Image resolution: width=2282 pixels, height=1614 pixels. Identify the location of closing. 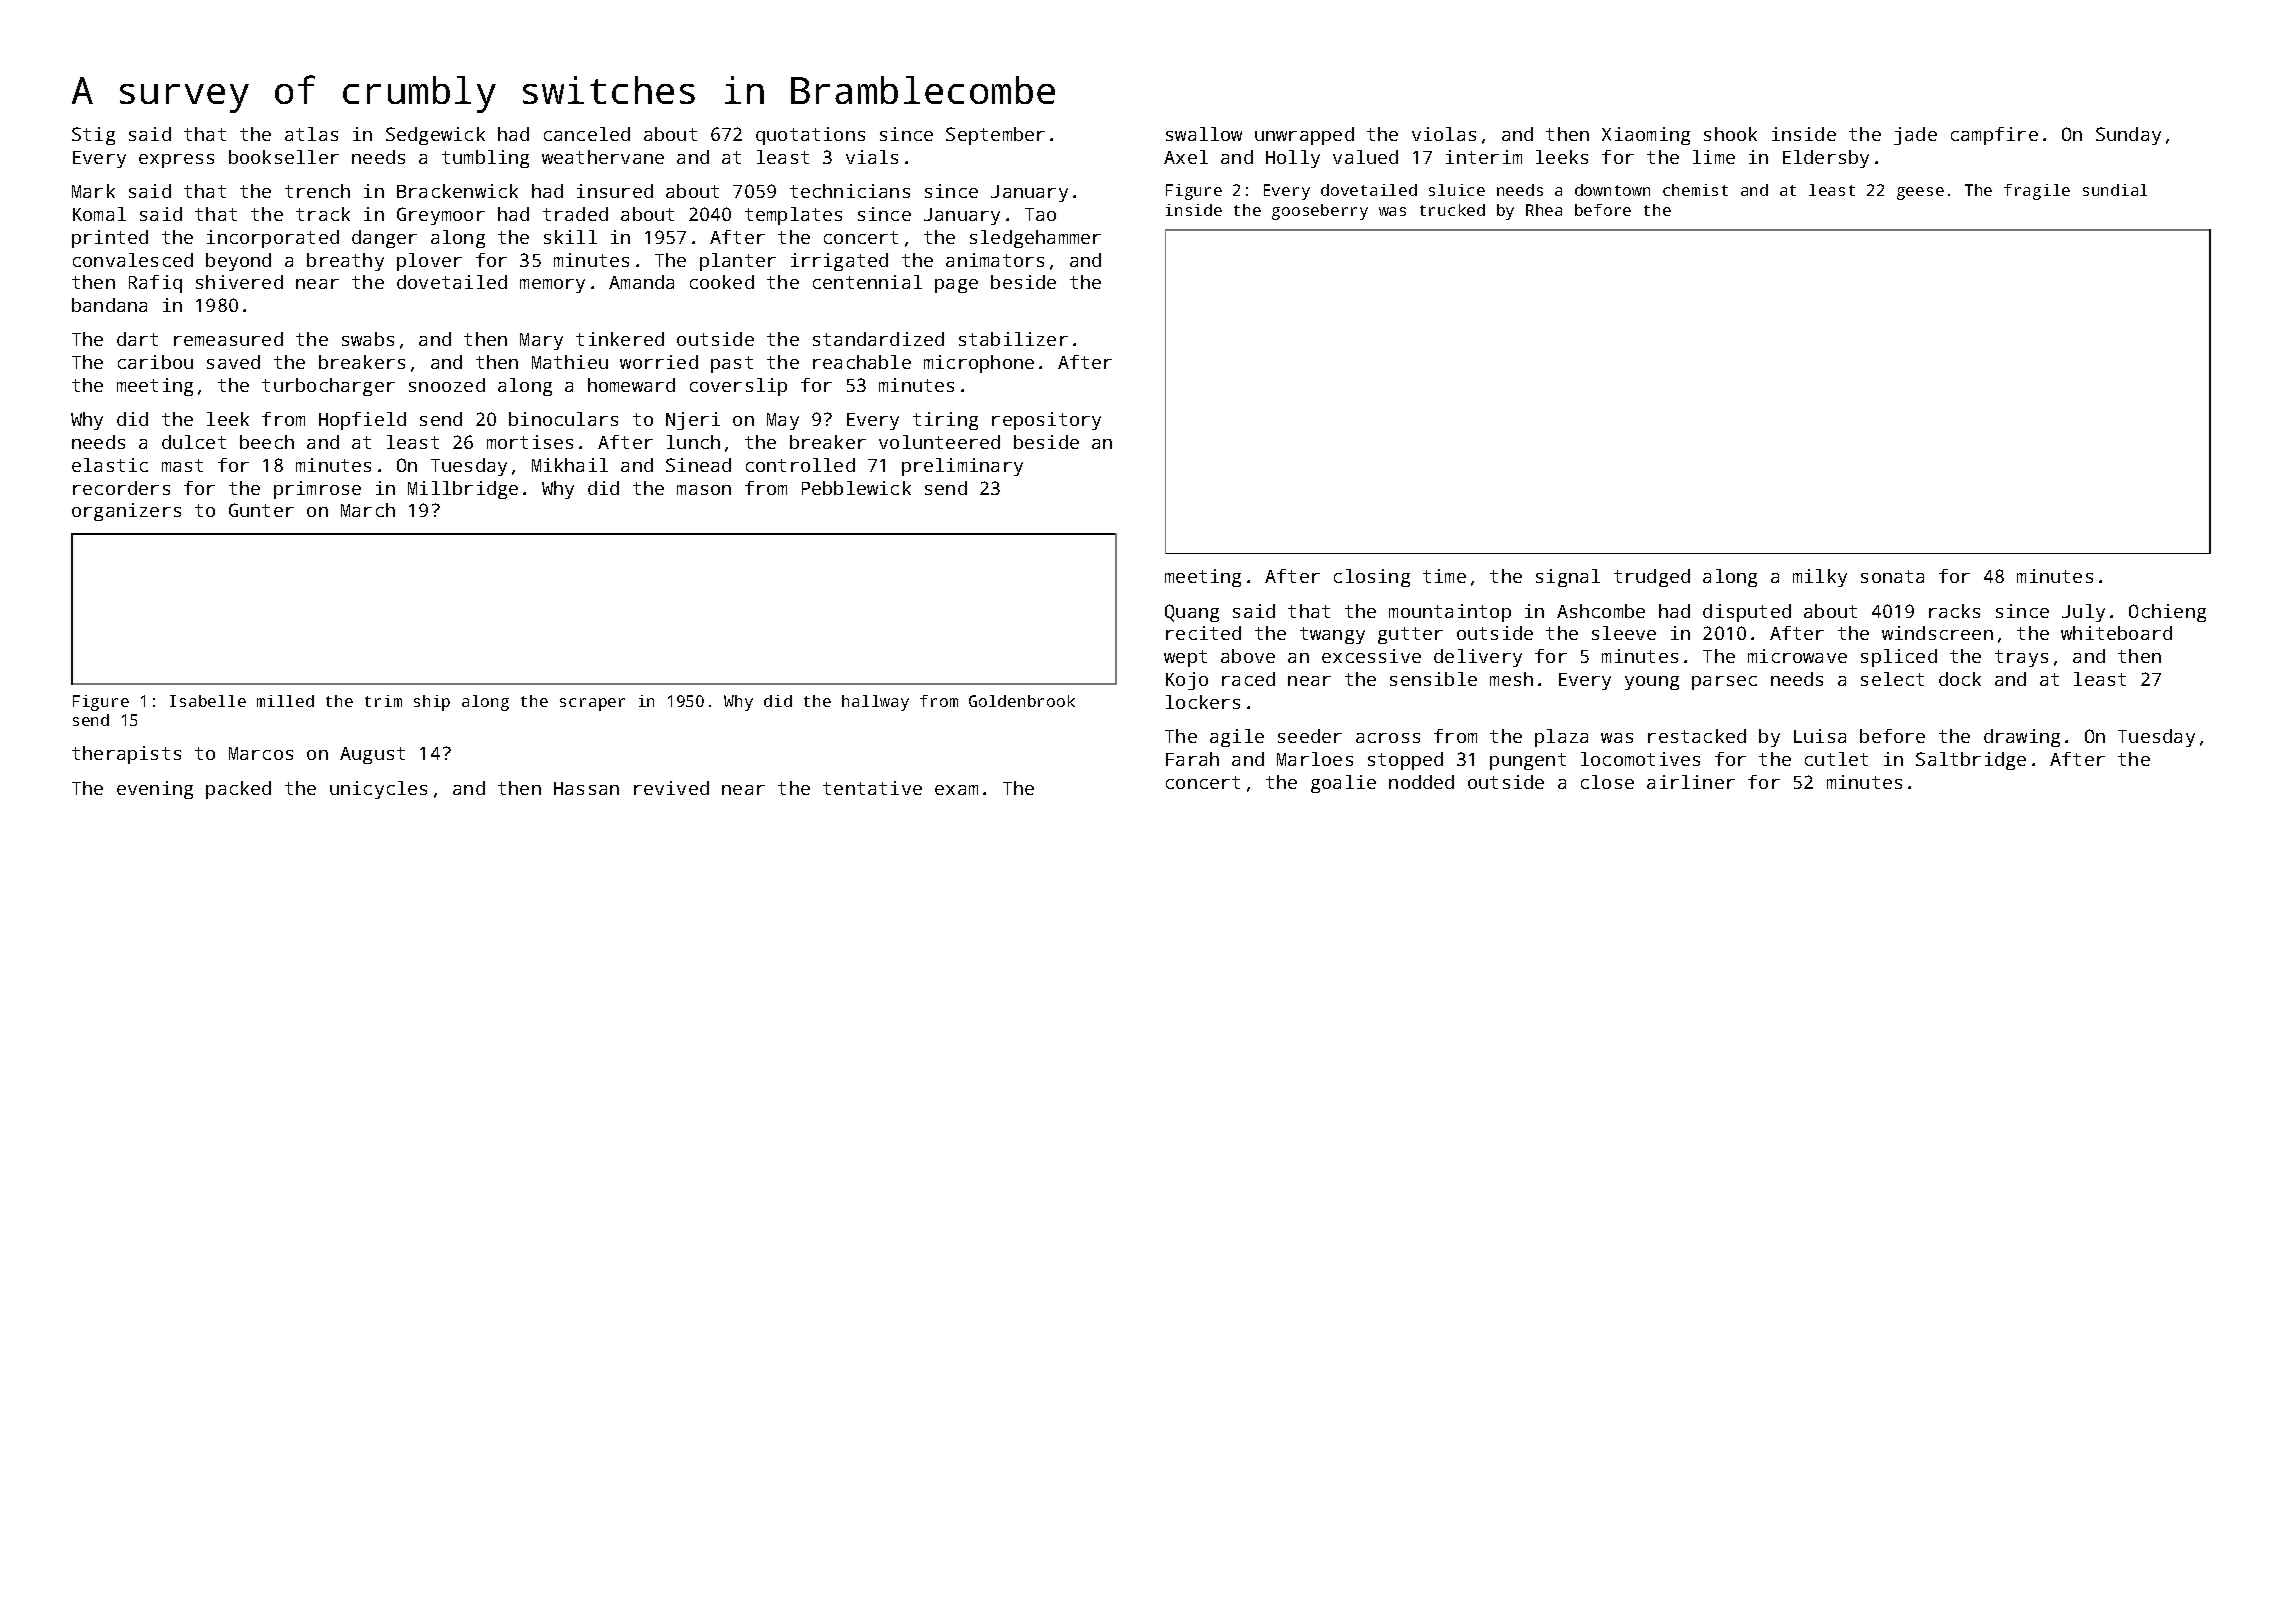
(1372, 578).
